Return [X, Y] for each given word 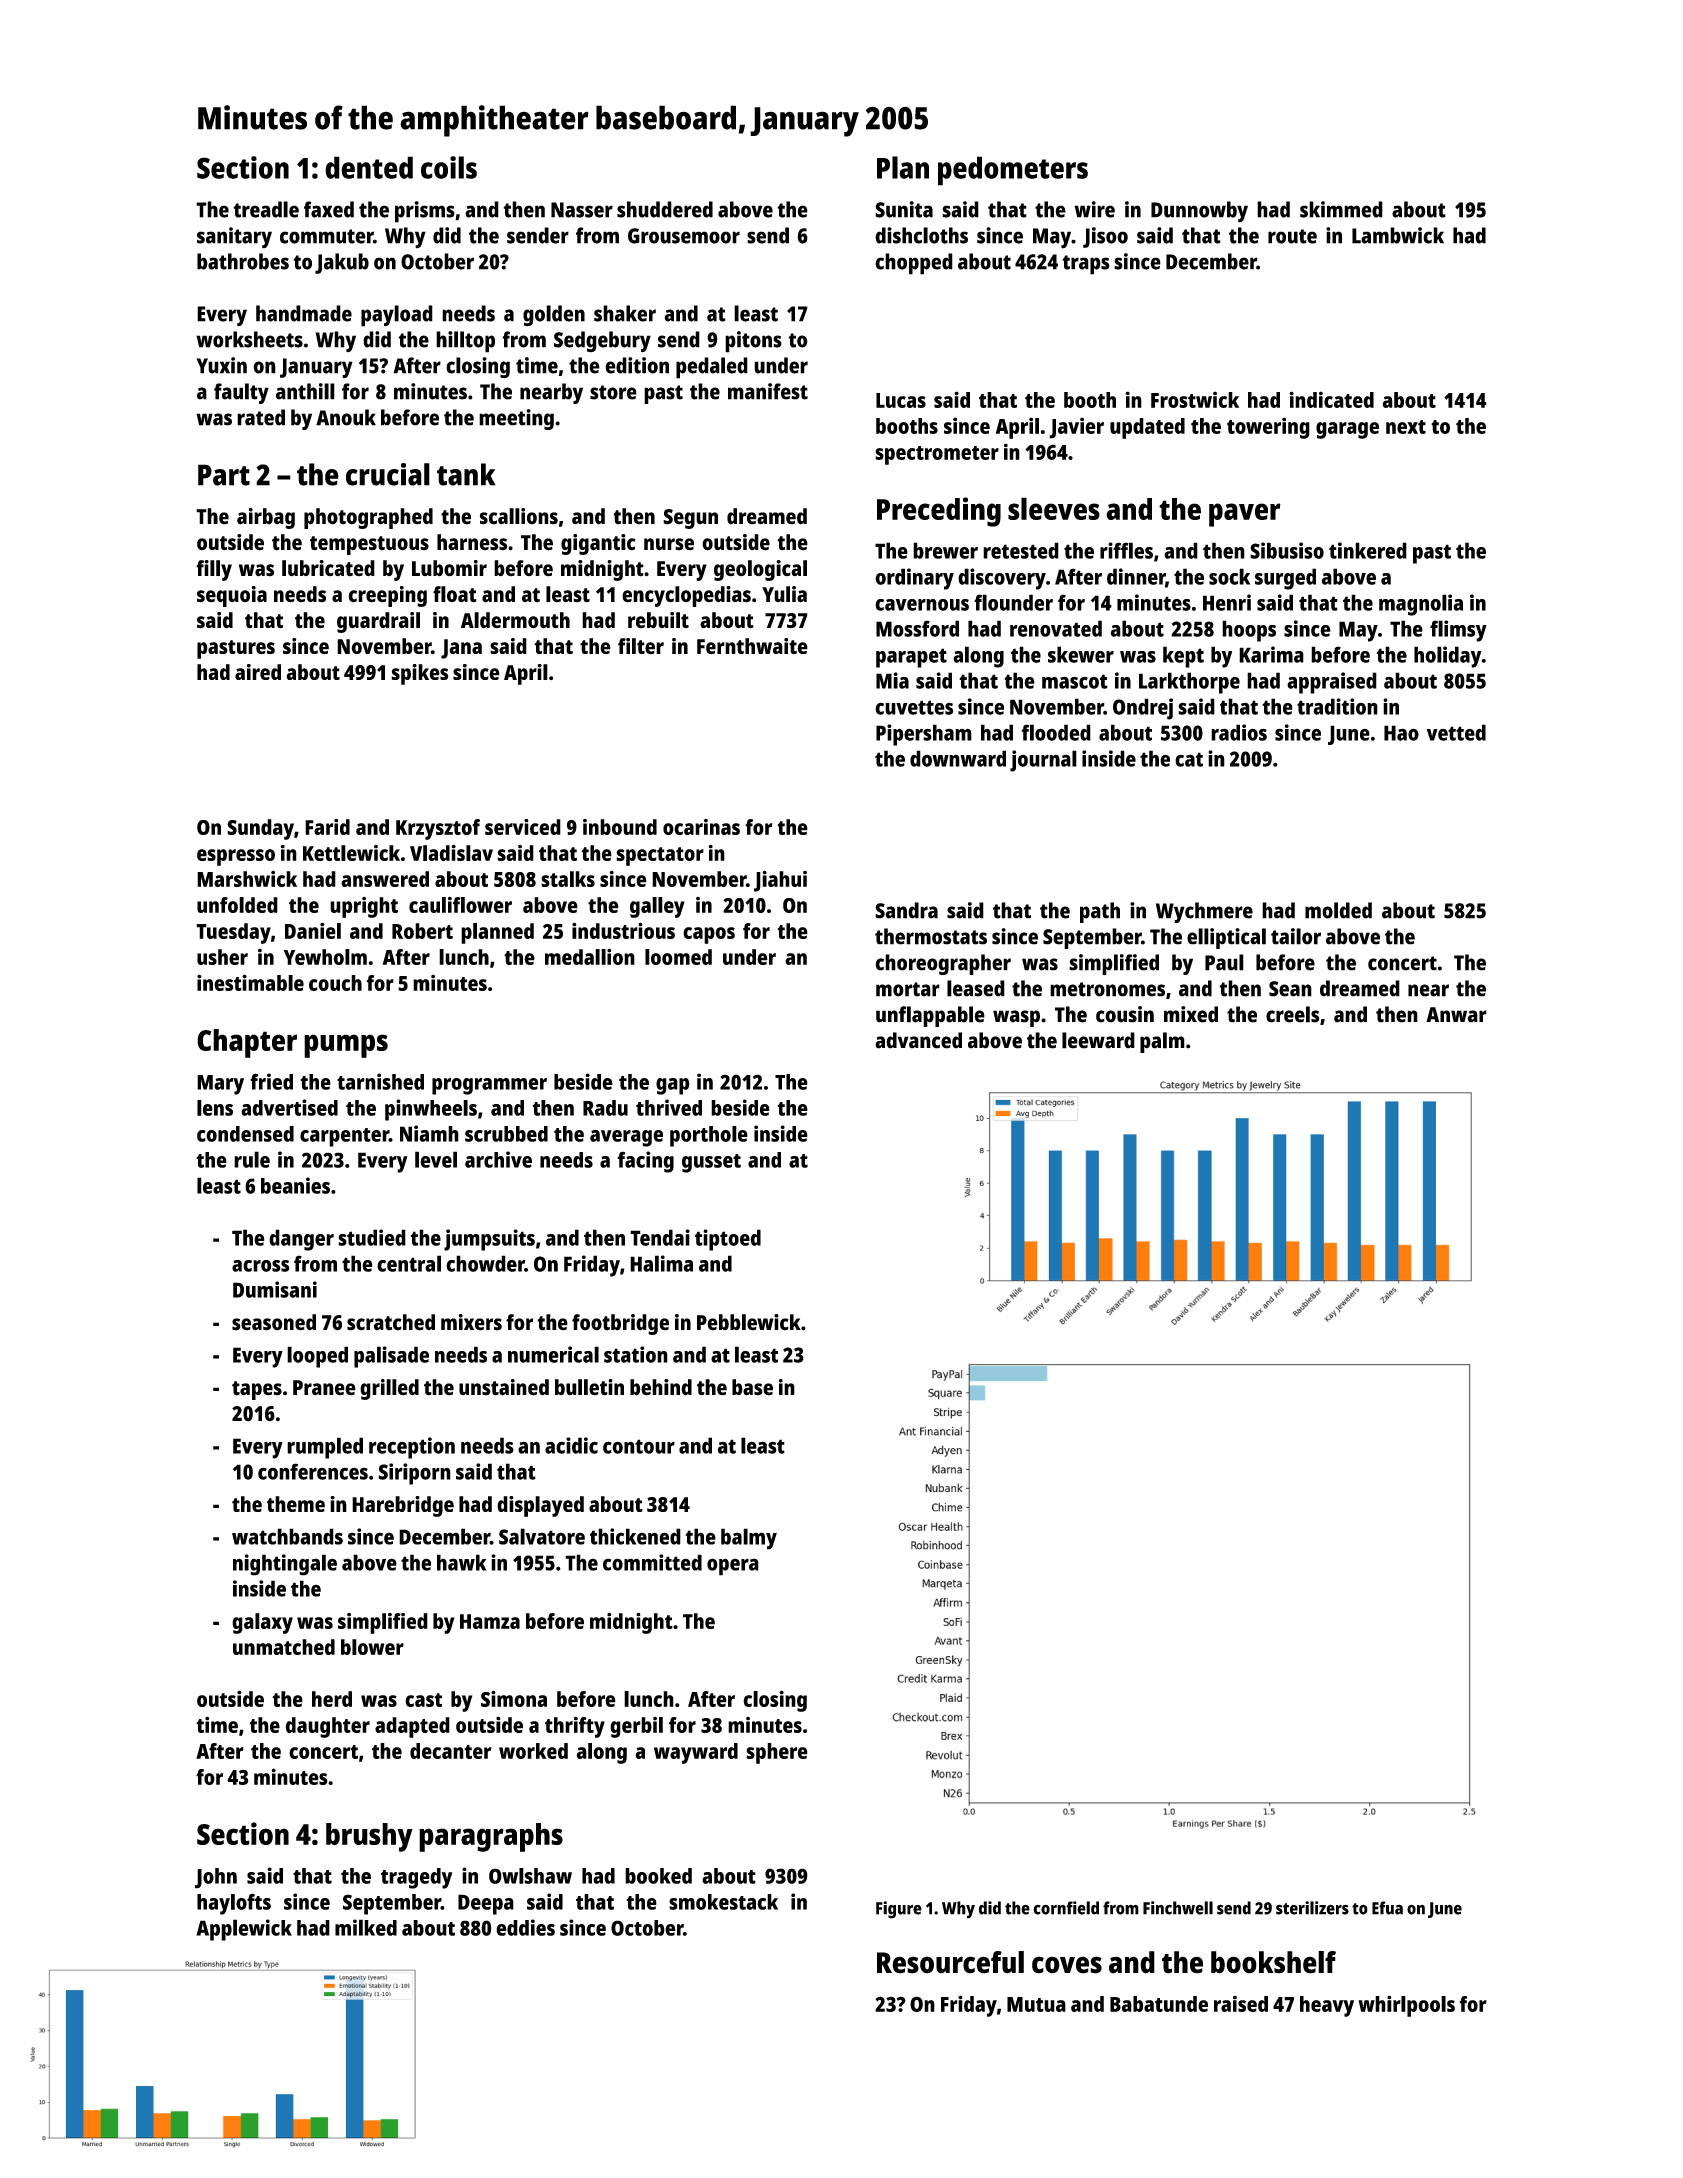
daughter [328, 1727]
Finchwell [1178, 1908]
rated [261, 417]
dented [369, 167]
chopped [914, 264]
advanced [918, 1040]
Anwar [1456, 1015]
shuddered [665, 209]
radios [1239, 732]
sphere [777, 1753]
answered [385, 879]
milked [366, 1927]
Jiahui [780, 881]
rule [252, 1159]
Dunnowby [1199, 212]
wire [1094, 209]
